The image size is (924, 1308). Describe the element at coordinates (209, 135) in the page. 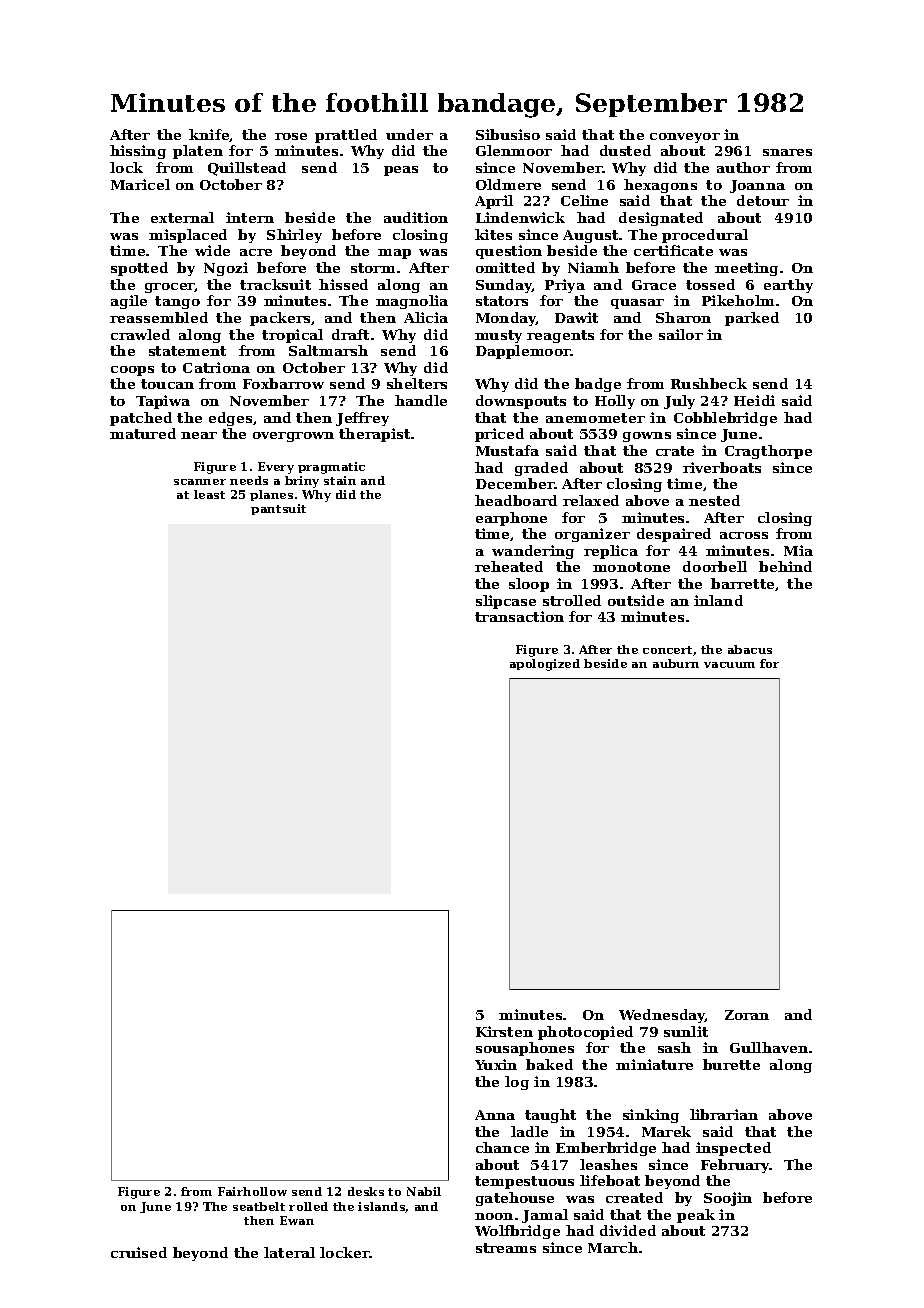

I see `knife` at that location.
